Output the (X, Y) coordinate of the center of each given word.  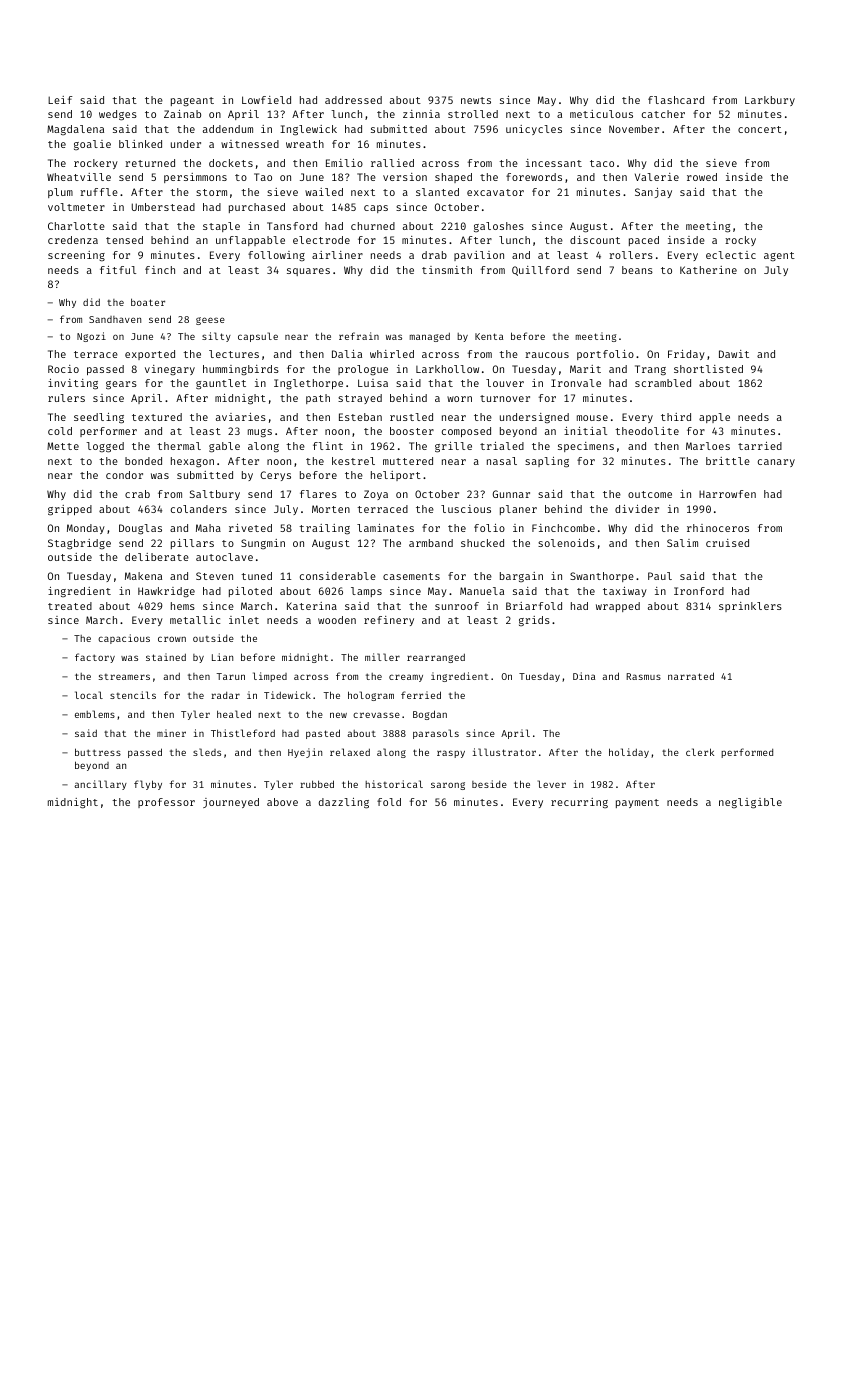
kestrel (353, 461)
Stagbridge (79, 544)
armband (431, 543)
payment (637, 803)
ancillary (100, 785)
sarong (448, 786)
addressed (353, 100)
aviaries (241, 417)
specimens (586, 447)
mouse (592, 418)
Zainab (182, 114)
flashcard (676, 100)
